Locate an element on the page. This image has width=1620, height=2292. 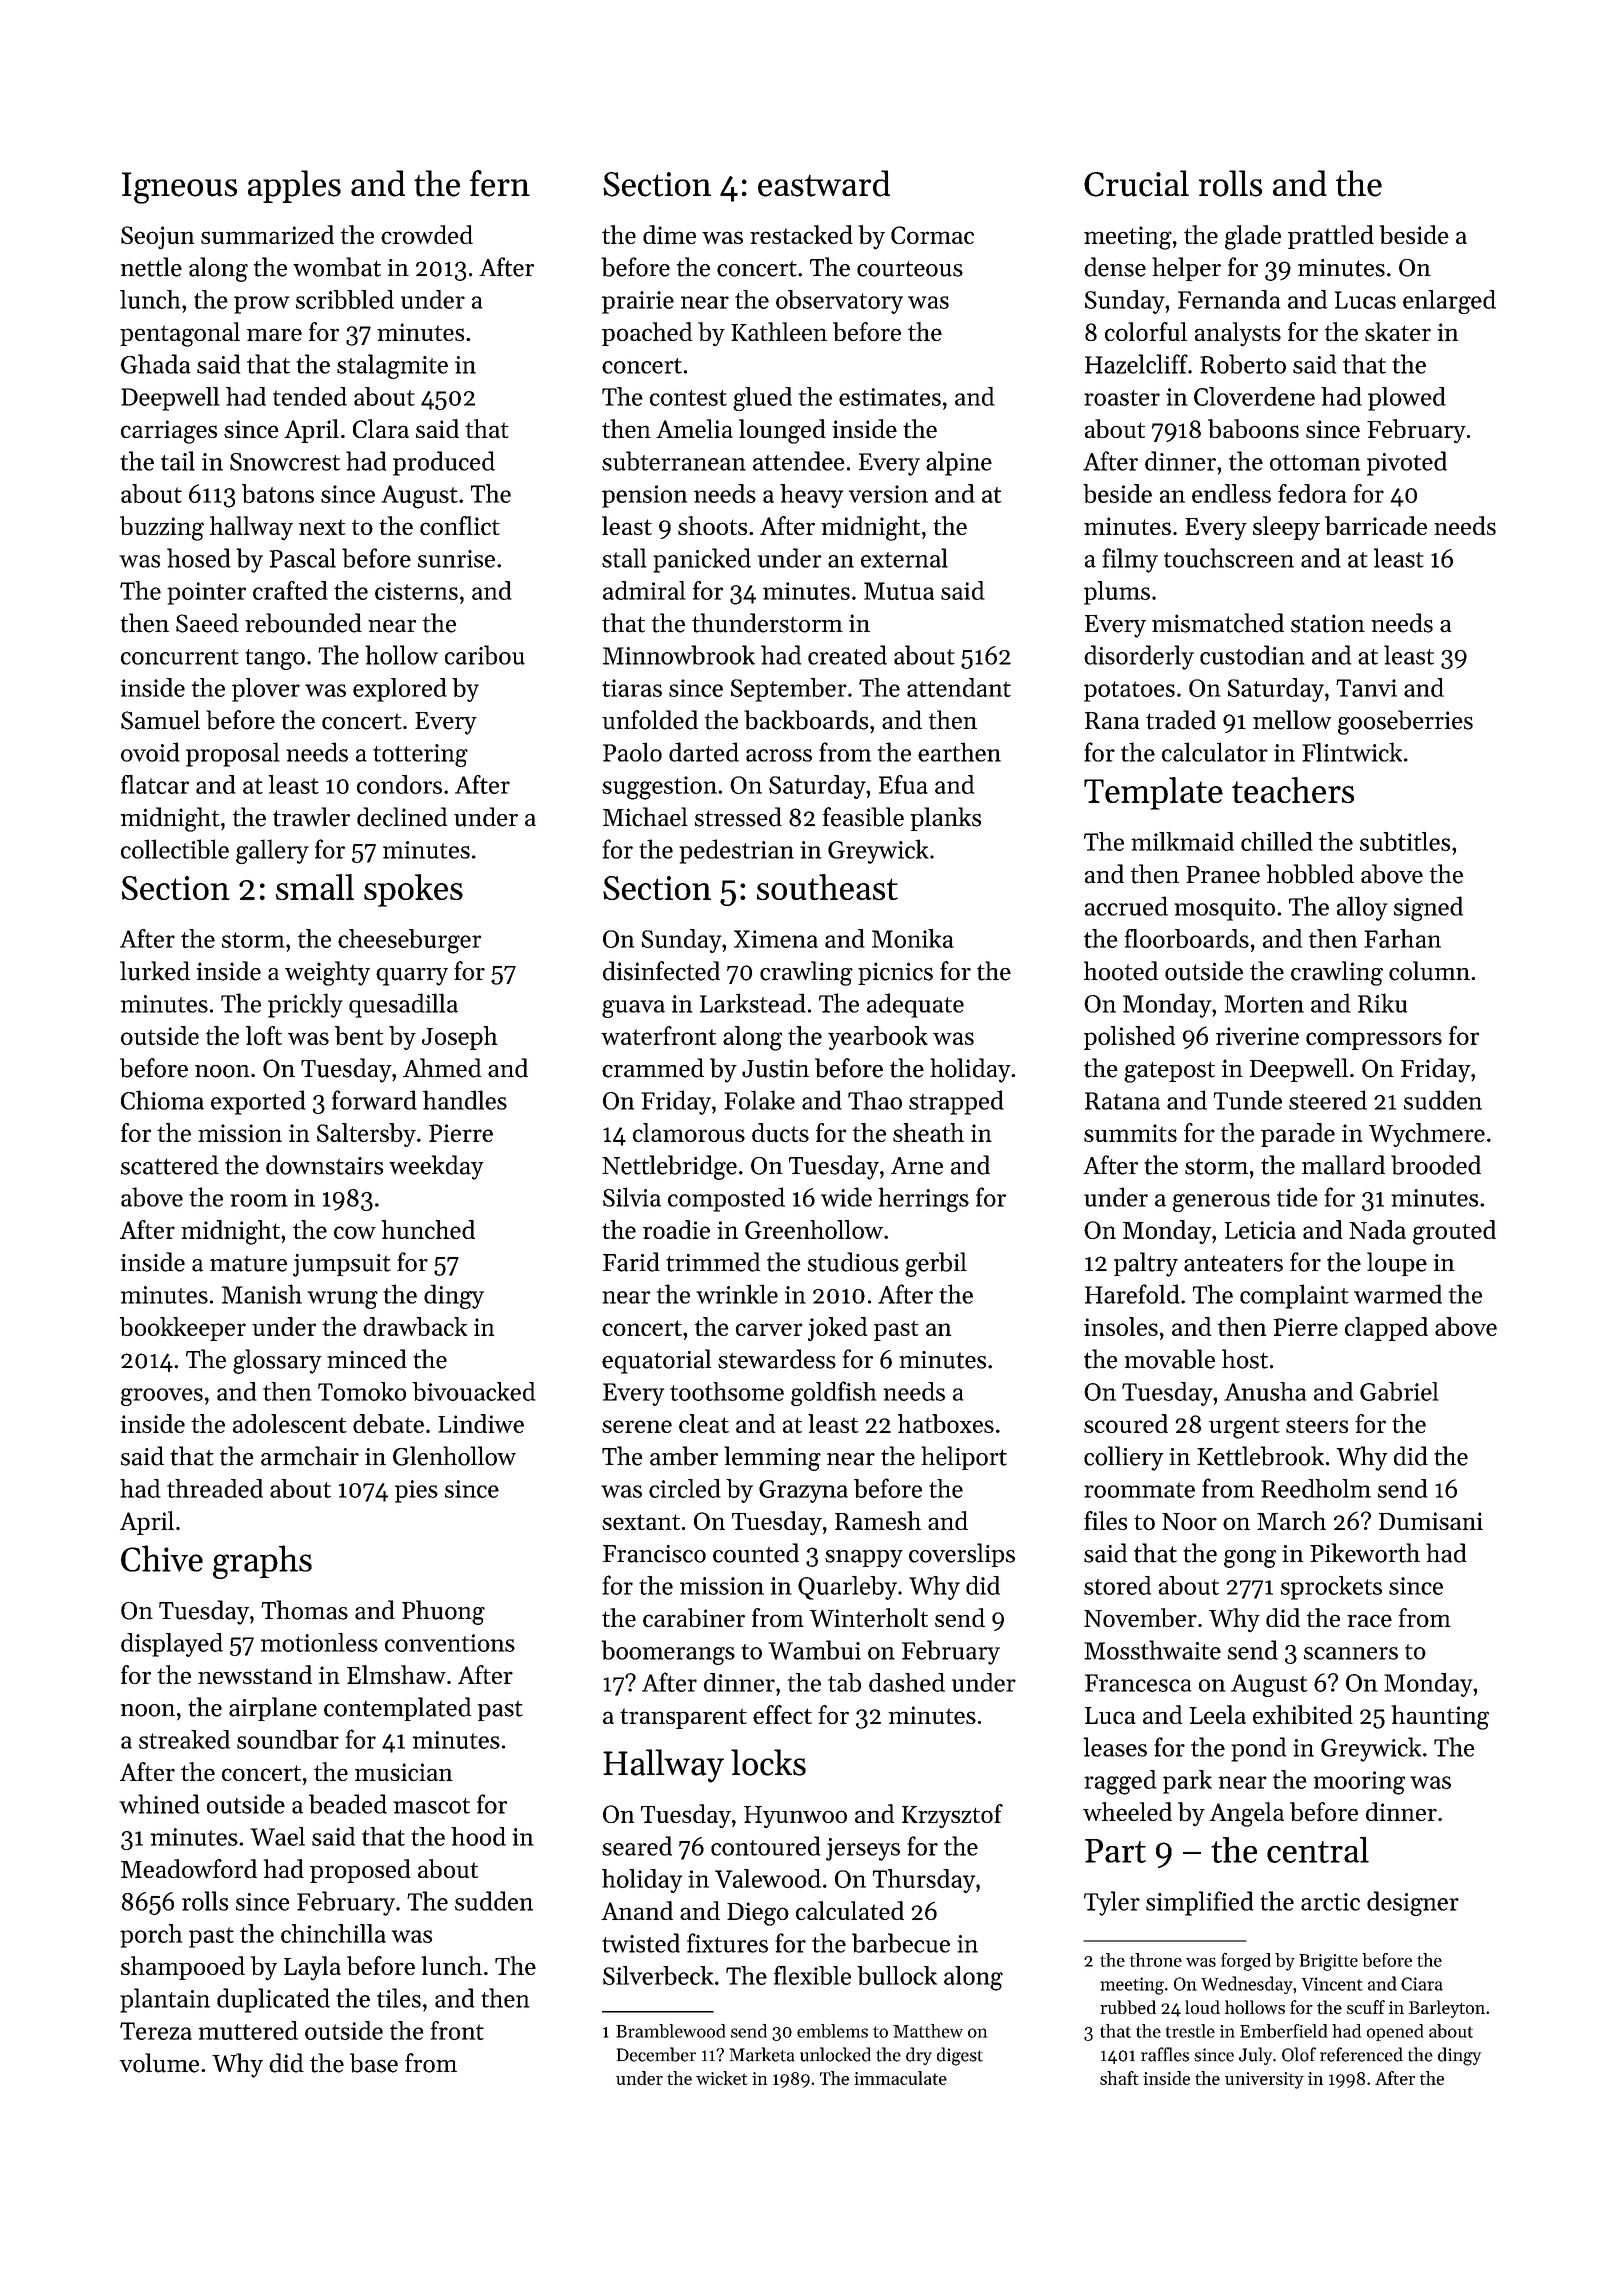
Silvia is located at coordinates (632, 1197).
